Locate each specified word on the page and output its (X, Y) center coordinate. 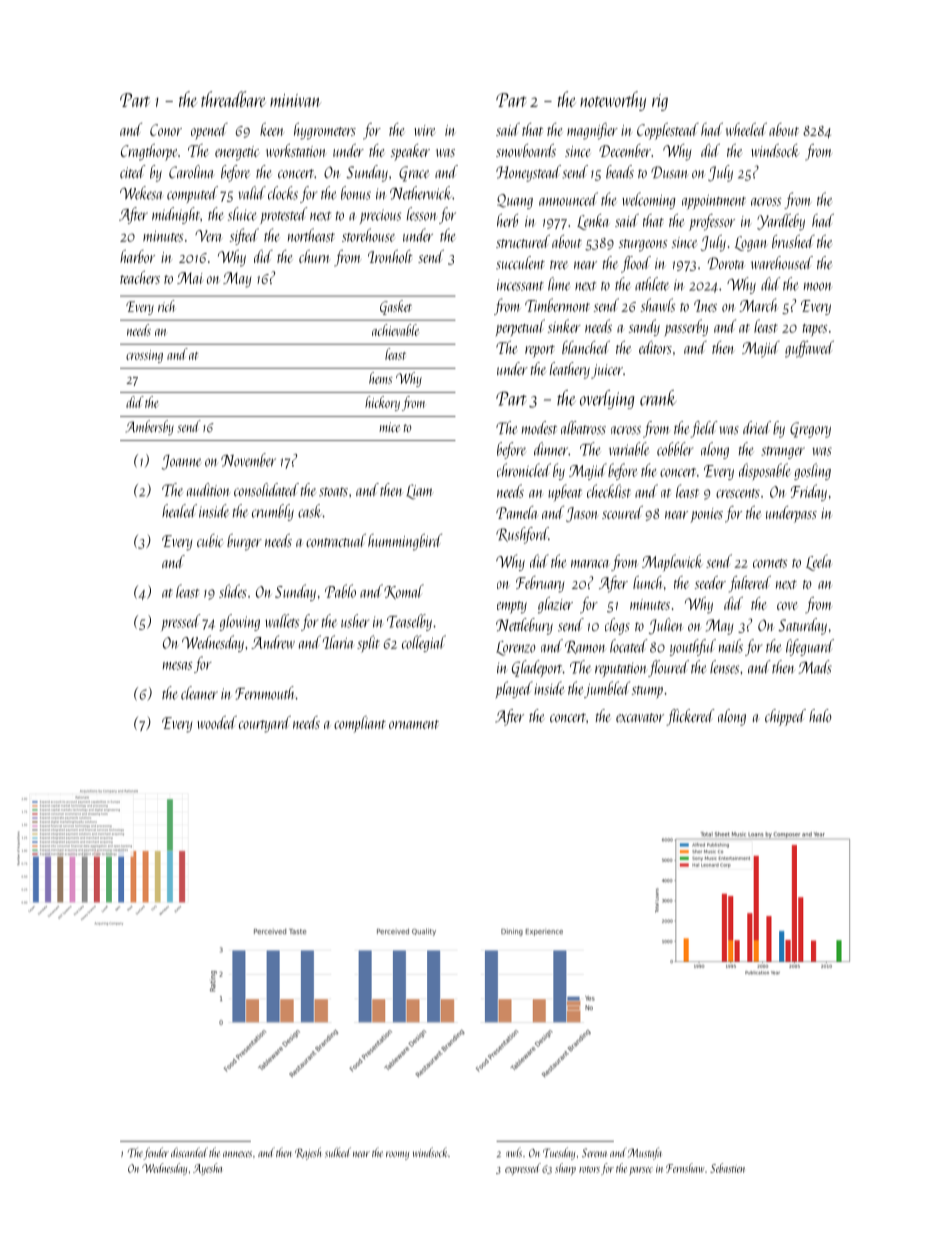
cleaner (199, 693)
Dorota (726, 263)
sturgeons (643, 245)
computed (192, 194)
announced (568, 199)
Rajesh (308, 1153)
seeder (710, 582)
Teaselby (409, 622)
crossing (144, 356)
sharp (565, 1169)
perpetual (520, 328)
